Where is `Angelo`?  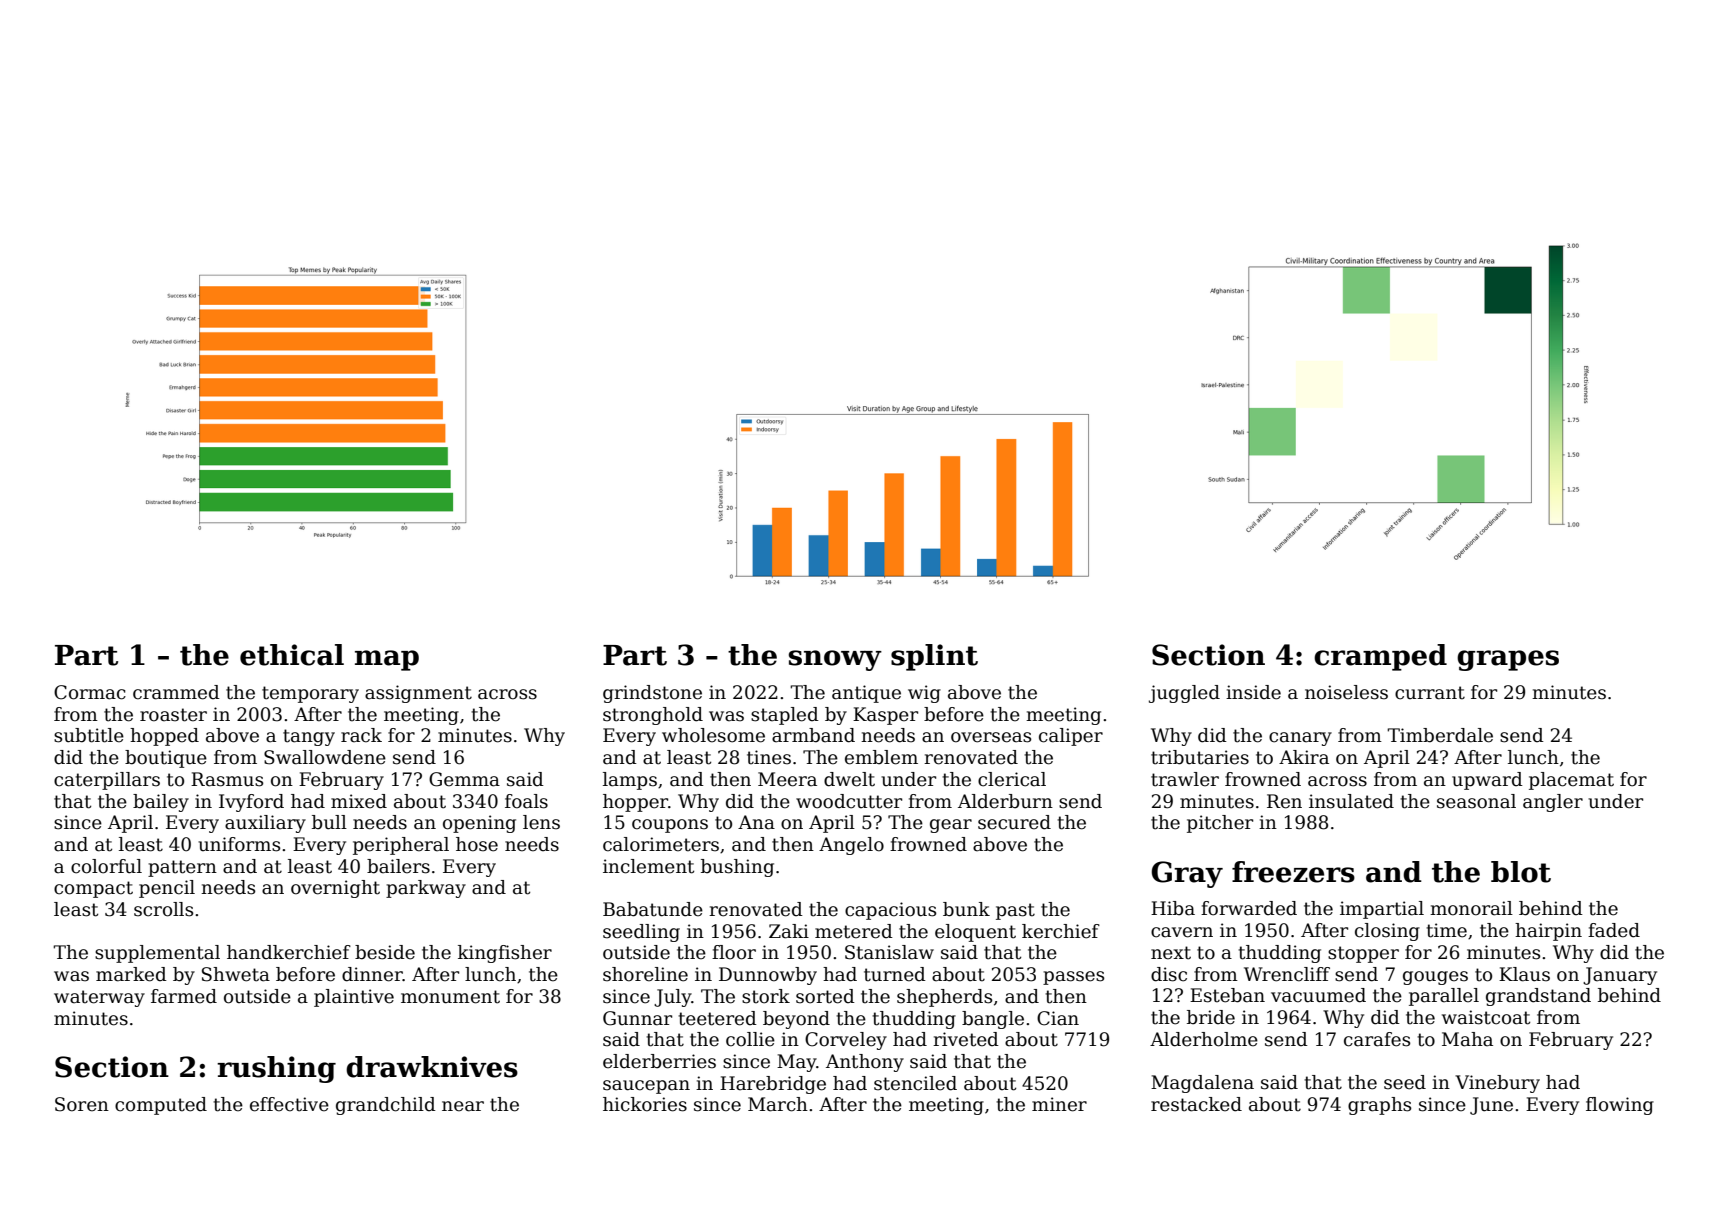
Angelo is located at coordinates (851, 846).
